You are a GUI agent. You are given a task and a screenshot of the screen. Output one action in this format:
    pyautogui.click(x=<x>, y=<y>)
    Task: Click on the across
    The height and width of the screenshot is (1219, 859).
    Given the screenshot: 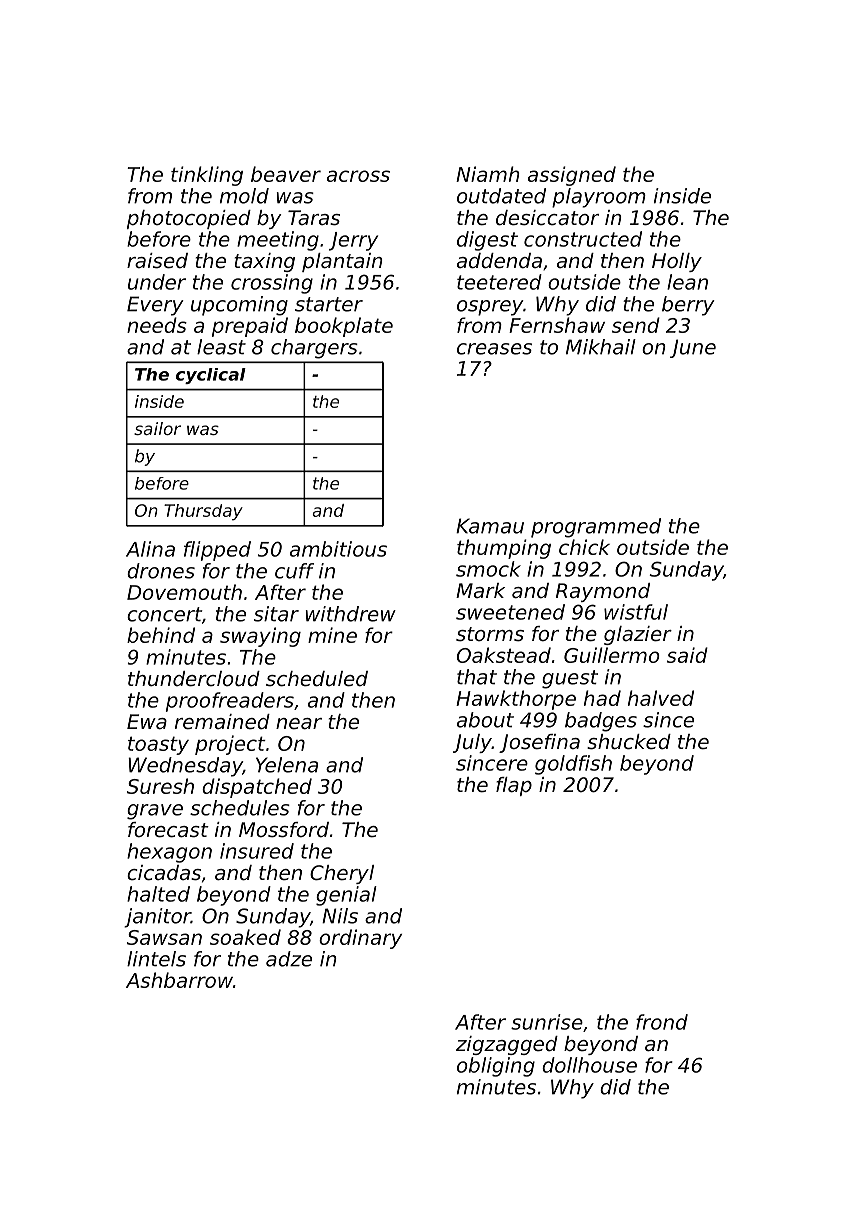 What is the action you would take?
    pyautogui.click(x=358, y=176)
